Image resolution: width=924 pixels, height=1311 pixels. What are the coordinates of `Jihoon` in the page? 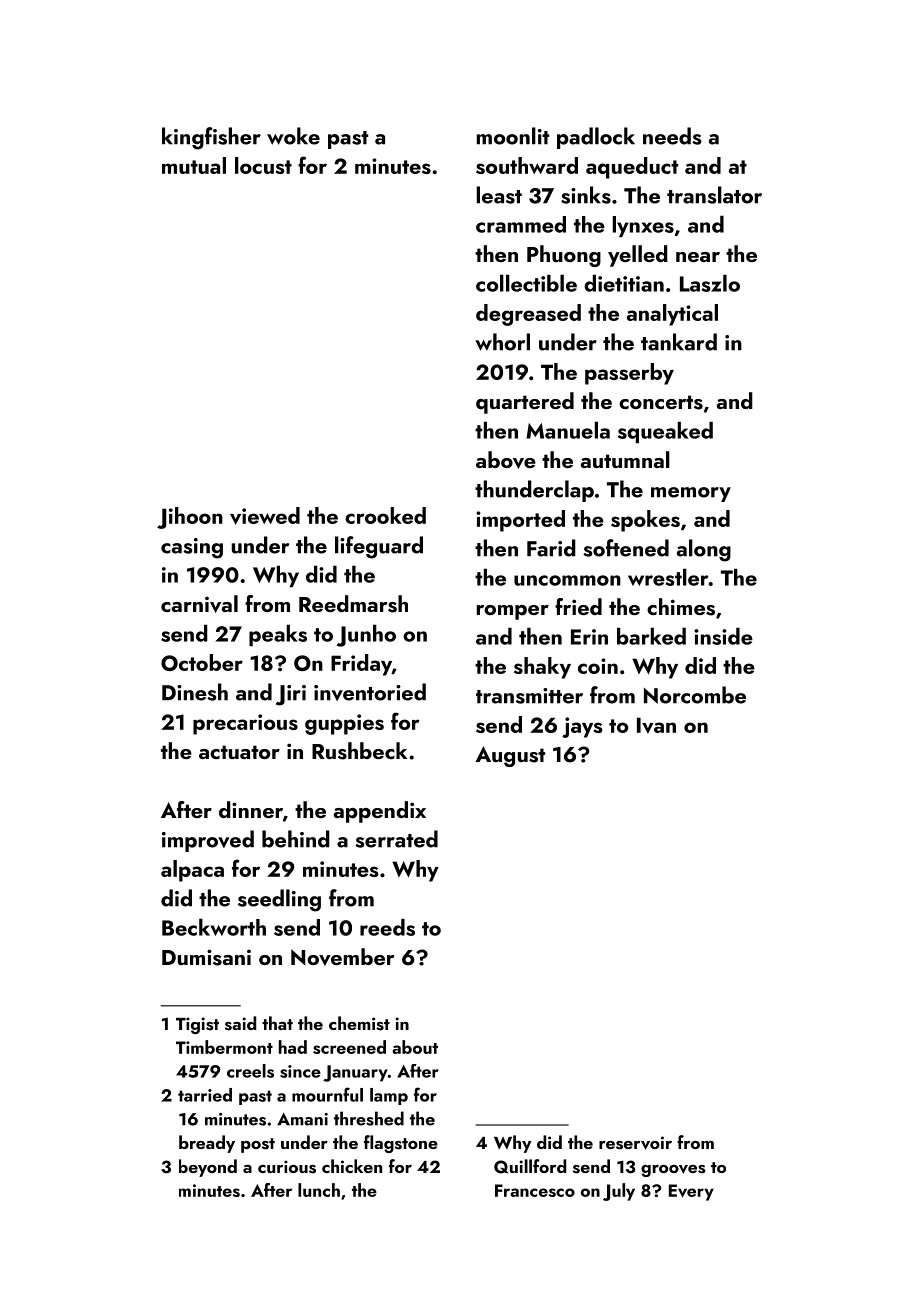 It's located at (190, 518).
